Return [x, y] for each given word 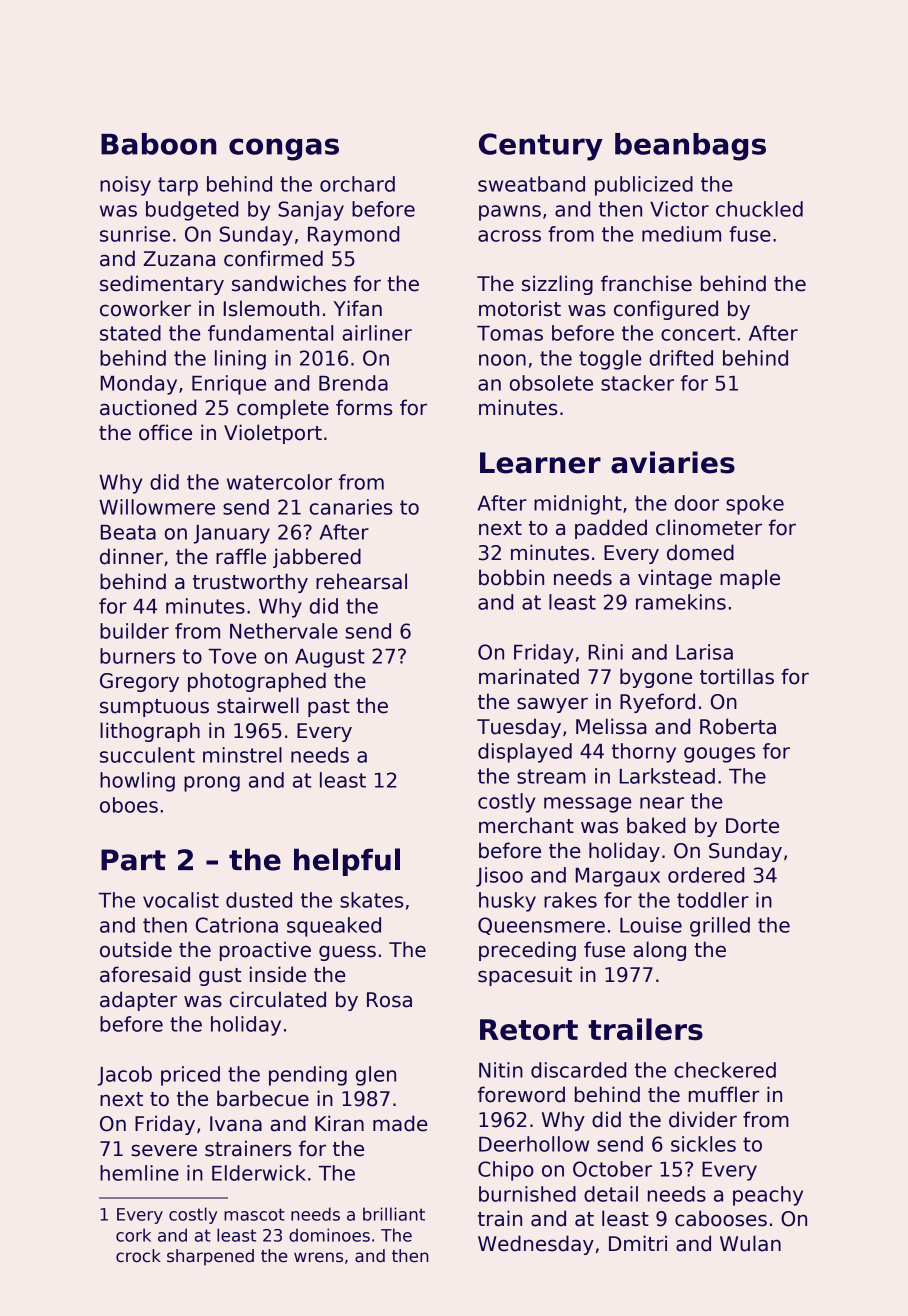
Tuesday [519, 728]
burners [137, 656]
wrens [318, 1257]
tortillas [737, 676]
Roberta [738, 726]
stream [551, 776]
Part [133, 860]
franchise [646, 283]
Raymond [353, 236]
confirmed [273, 258]
